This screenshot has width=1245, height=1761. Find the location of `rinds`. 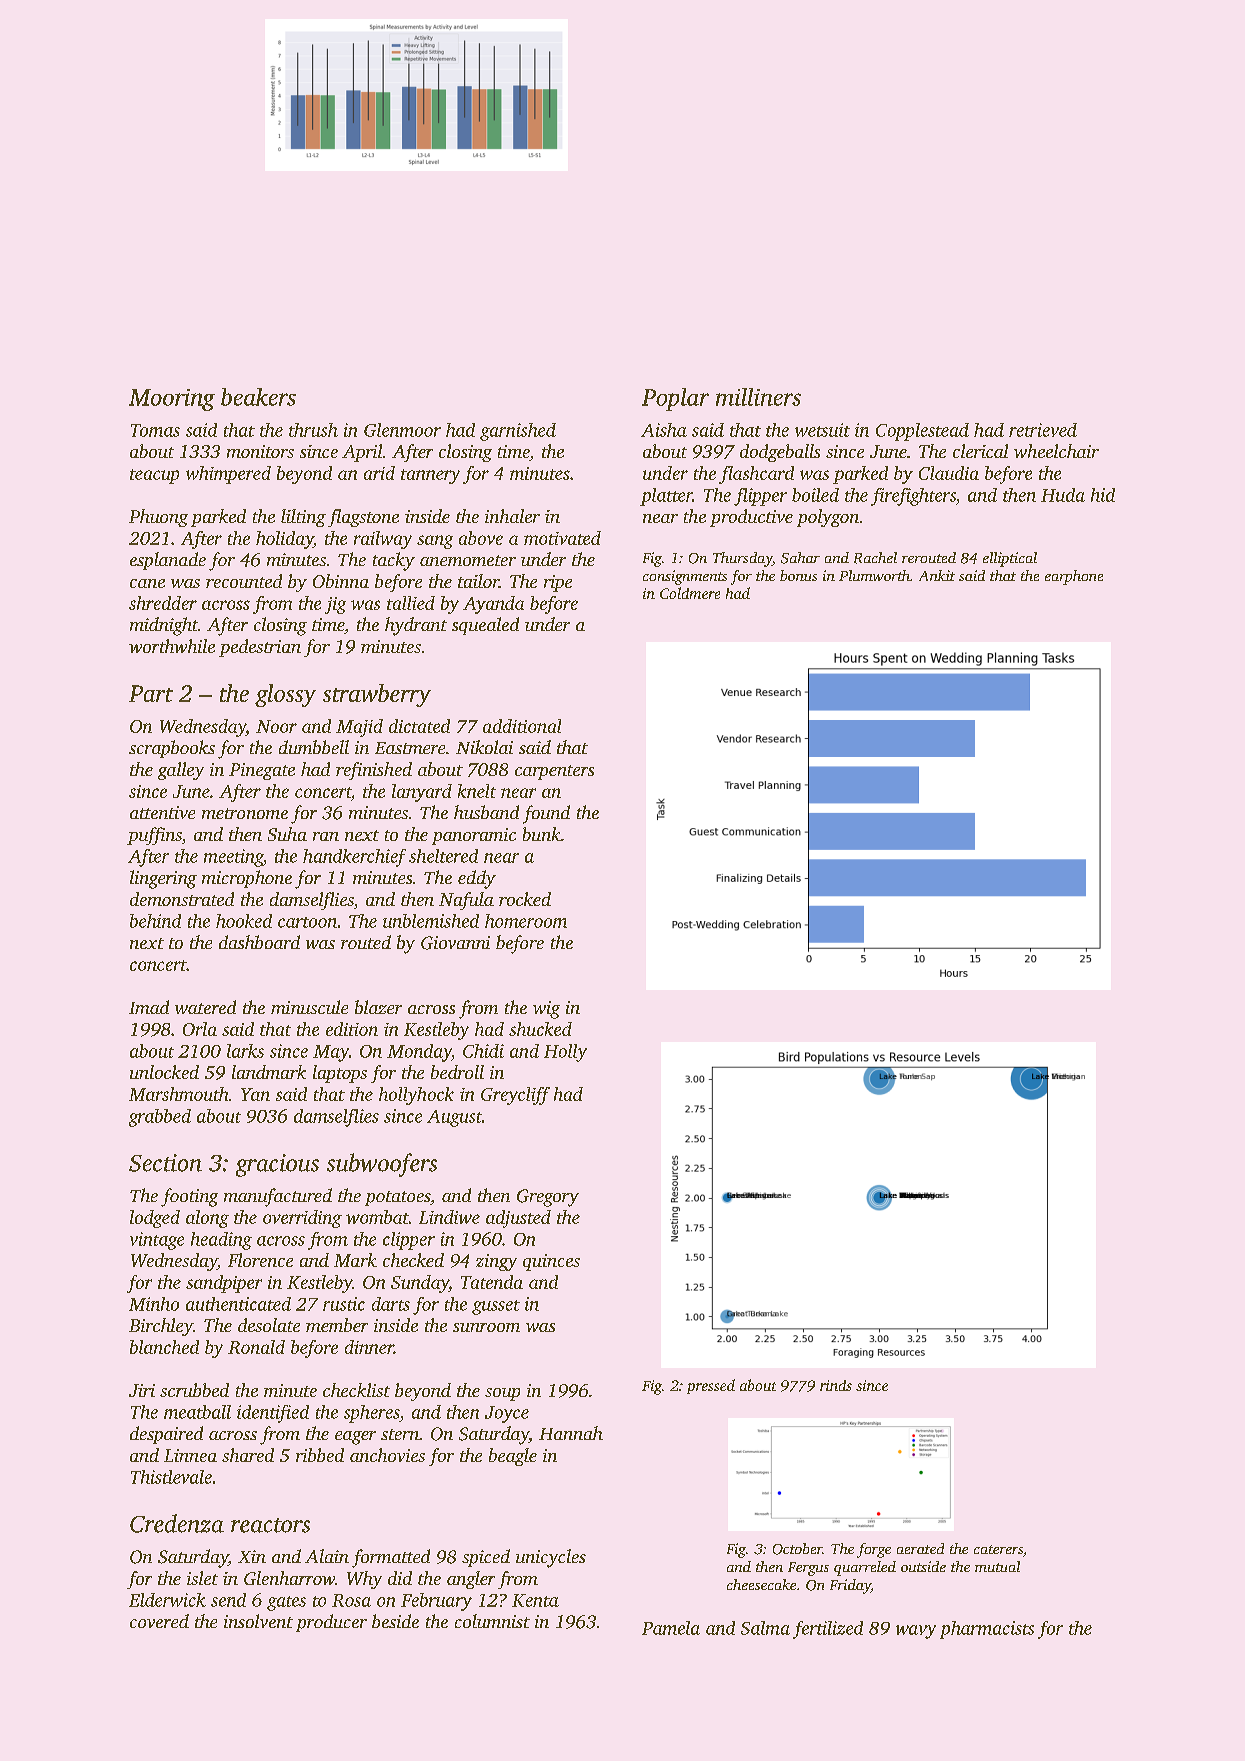

rinds is located at coordinates (836, 1385).
